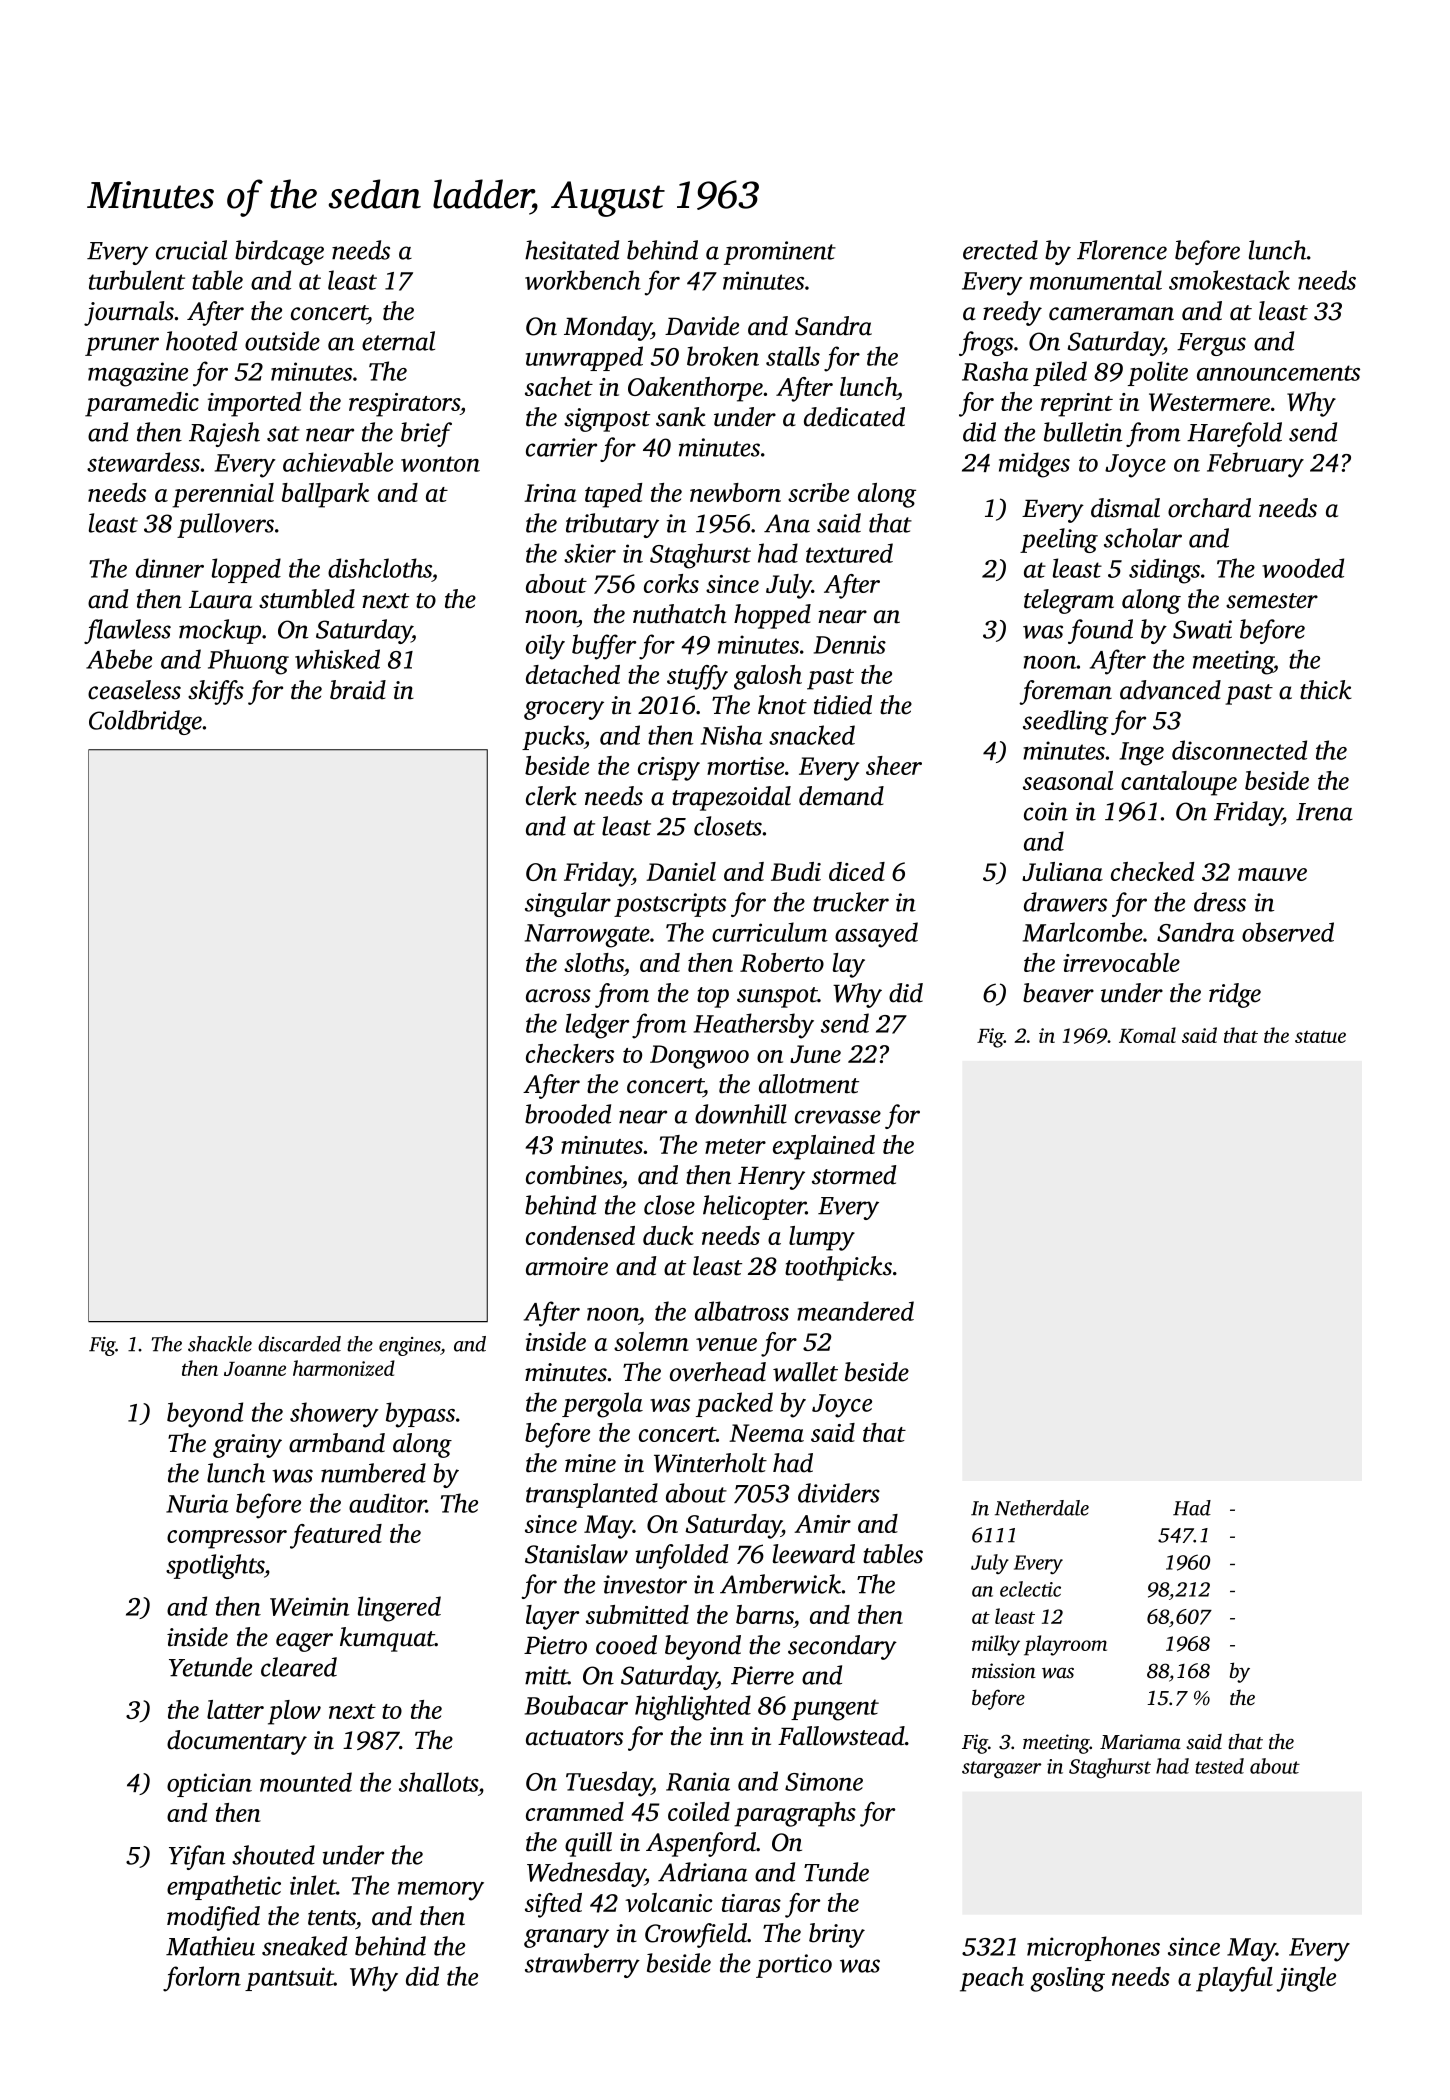 The width and height of the page is (1450, 2100). What do you see at coordinates (220, 1344) in the page?
I see `shackle` at bounding box center [220, 1344].
